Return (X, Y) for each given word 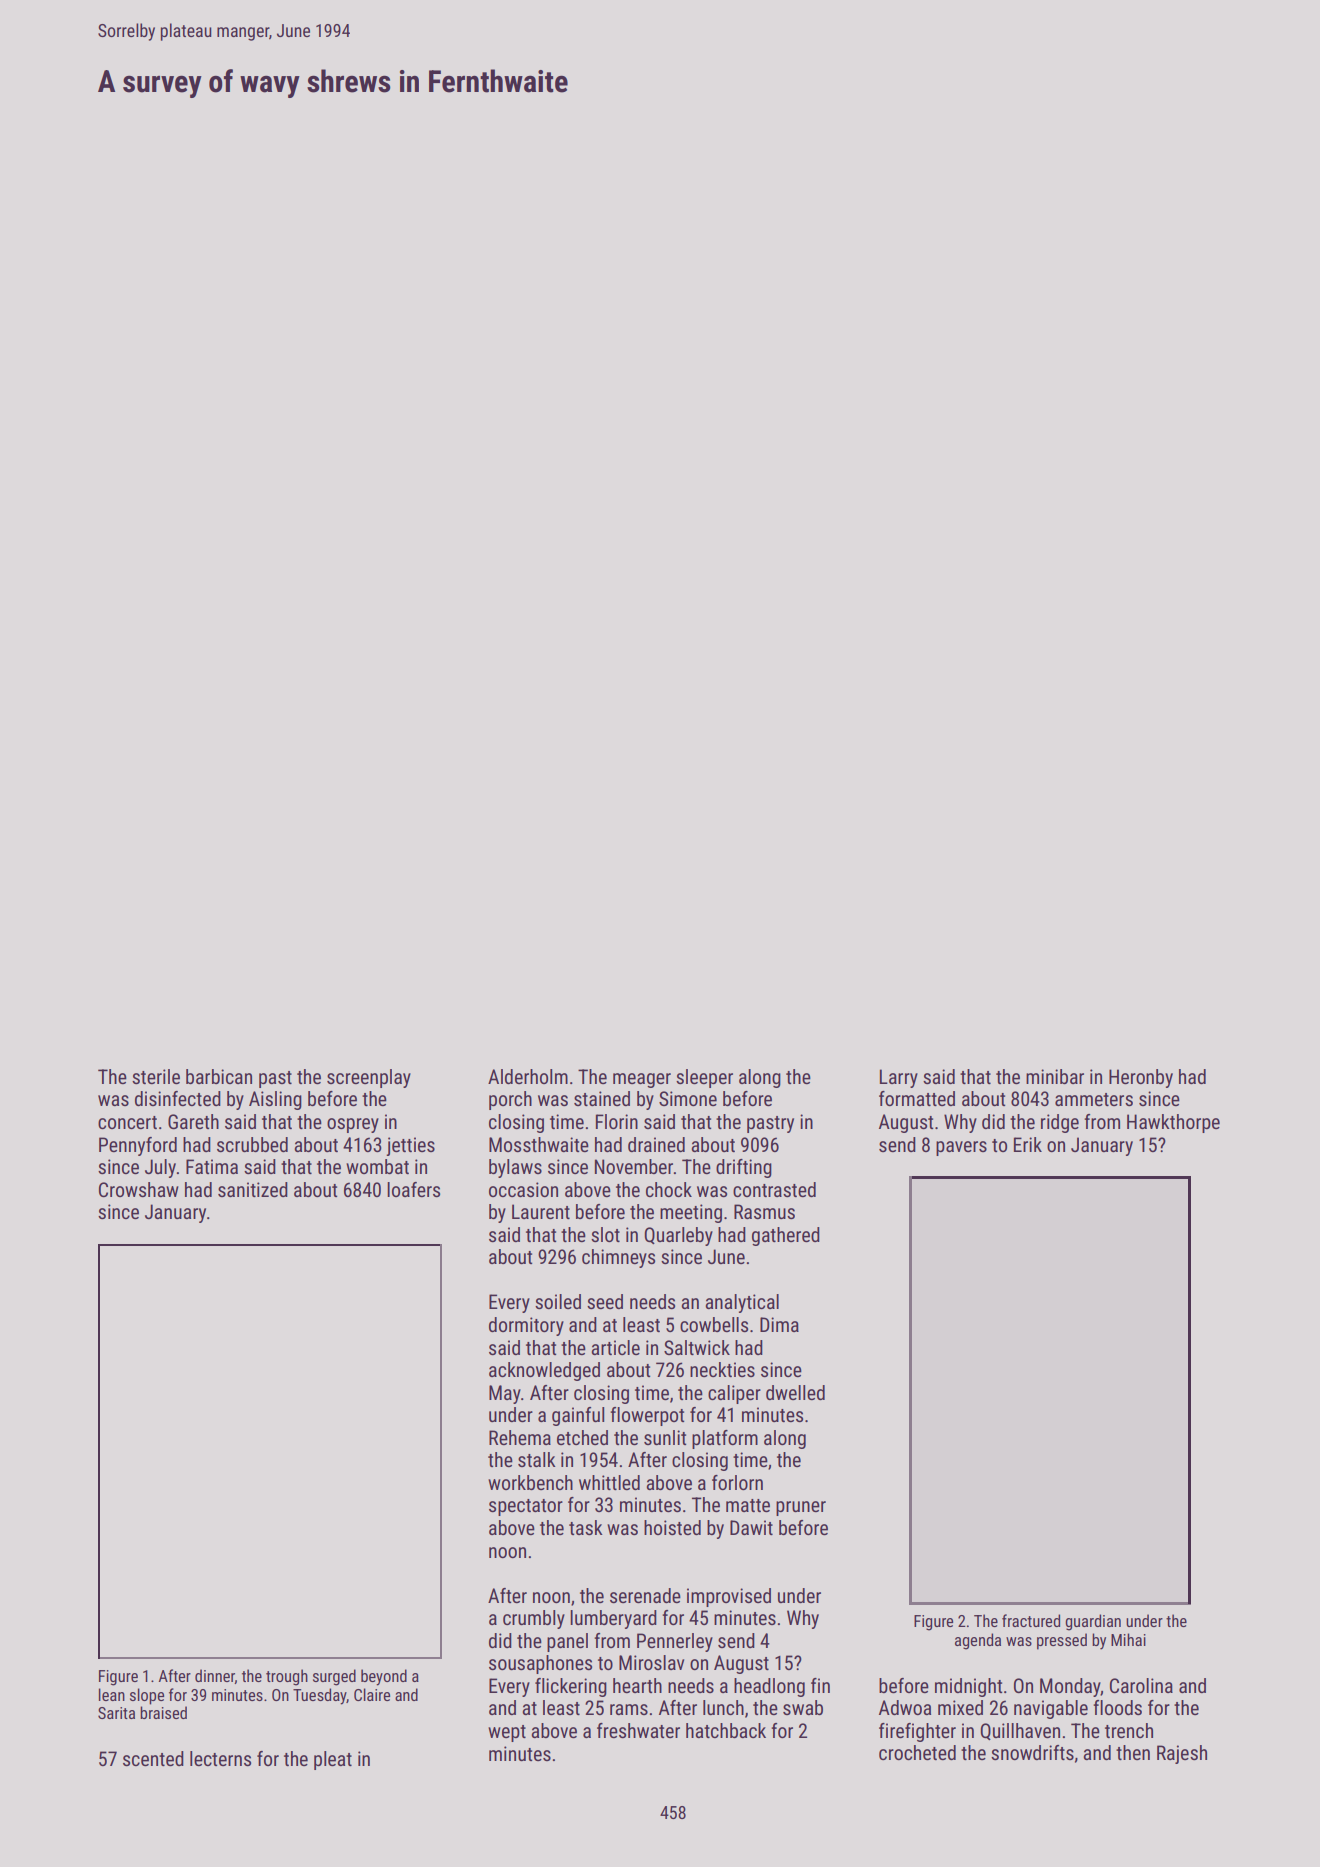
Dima (779, 1324)
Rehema (520, 1437)
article (615, 1347)
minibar (1055, 1076)
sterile (156, 1076)
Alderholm (528, 1076)
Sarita (116, 1713)
